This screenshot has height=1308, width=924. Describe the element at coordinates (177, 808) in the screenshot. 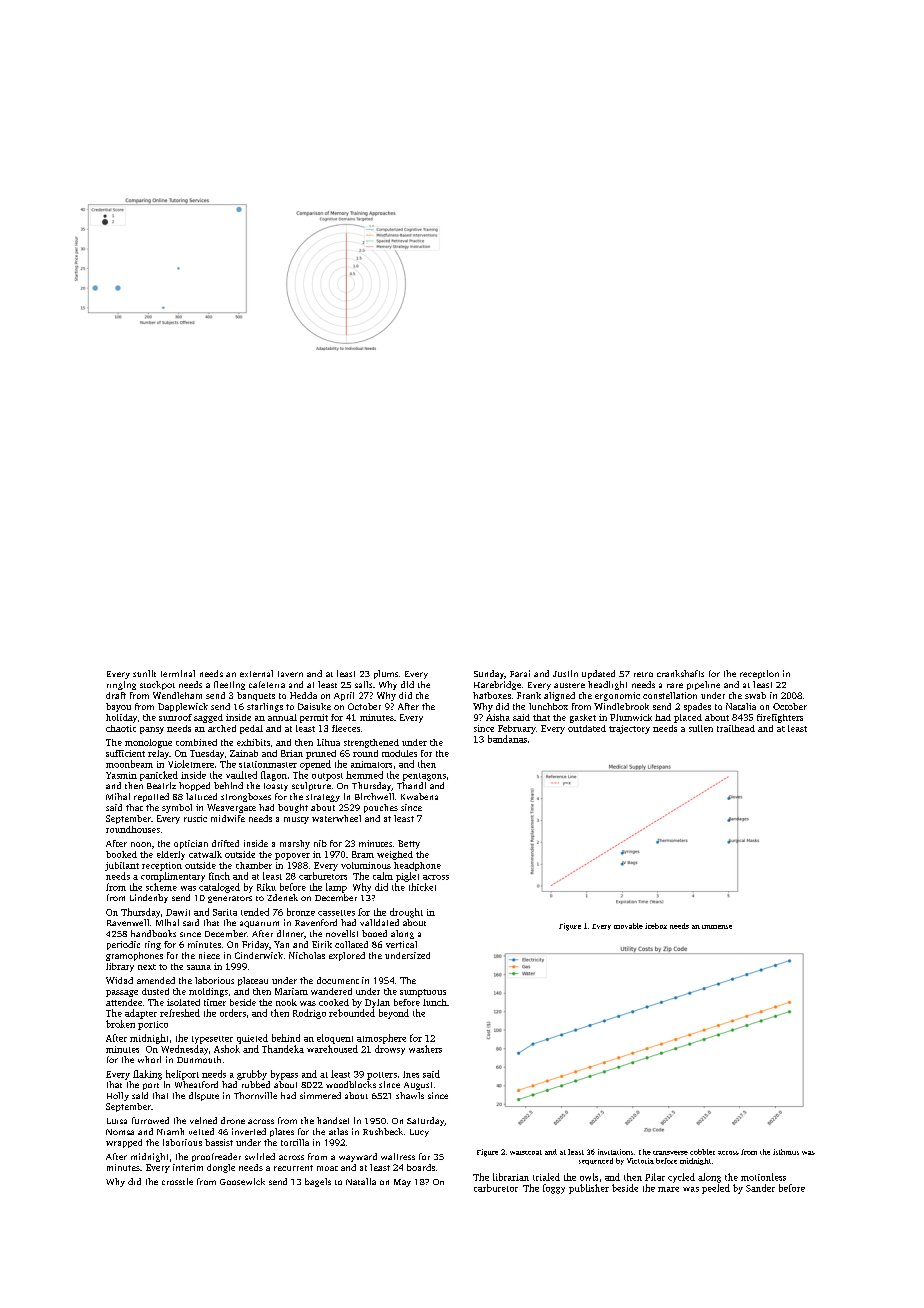

I see `symbol` at that location.
